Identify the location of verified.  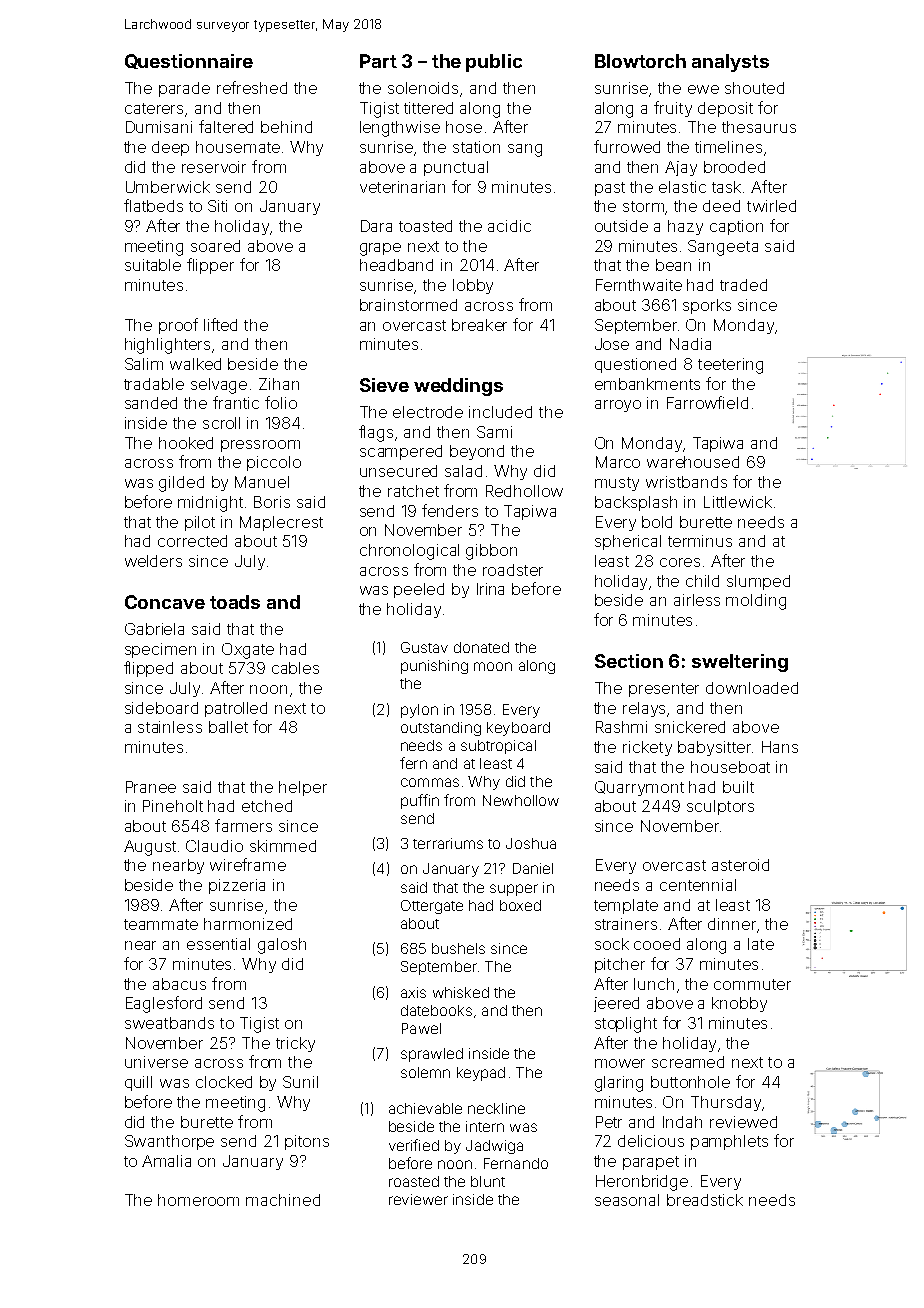
(414, 1145).
